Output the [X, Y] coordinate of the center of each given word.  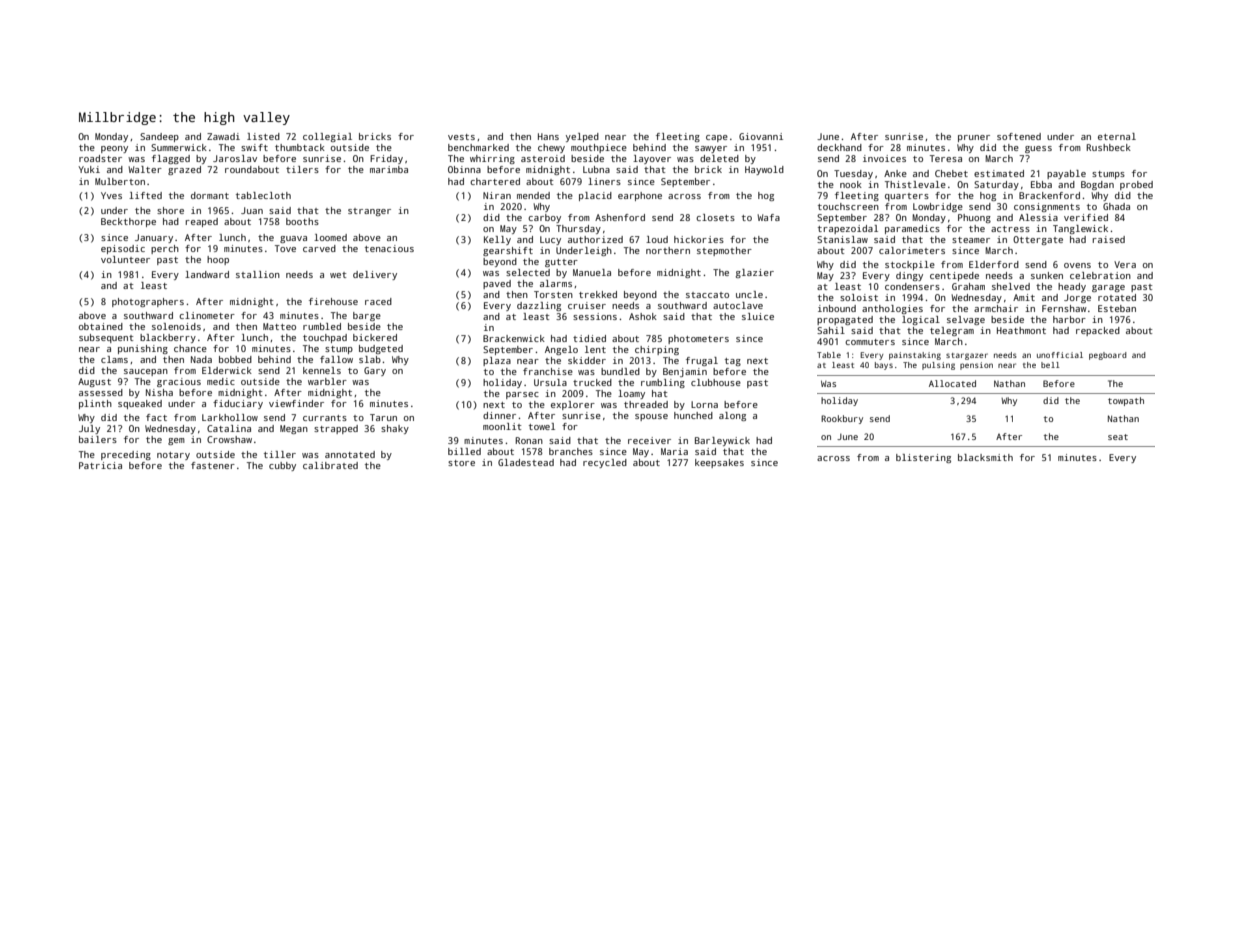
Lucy [550, 240]
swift [254, 147]
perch [165, 249]
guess [1038, 149]
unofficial [1060, 355]
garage [1108, 288]
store [461, 463]
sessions [595, 316]
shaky [395, 429]
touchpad [325, 338]
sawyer [711, 149]
